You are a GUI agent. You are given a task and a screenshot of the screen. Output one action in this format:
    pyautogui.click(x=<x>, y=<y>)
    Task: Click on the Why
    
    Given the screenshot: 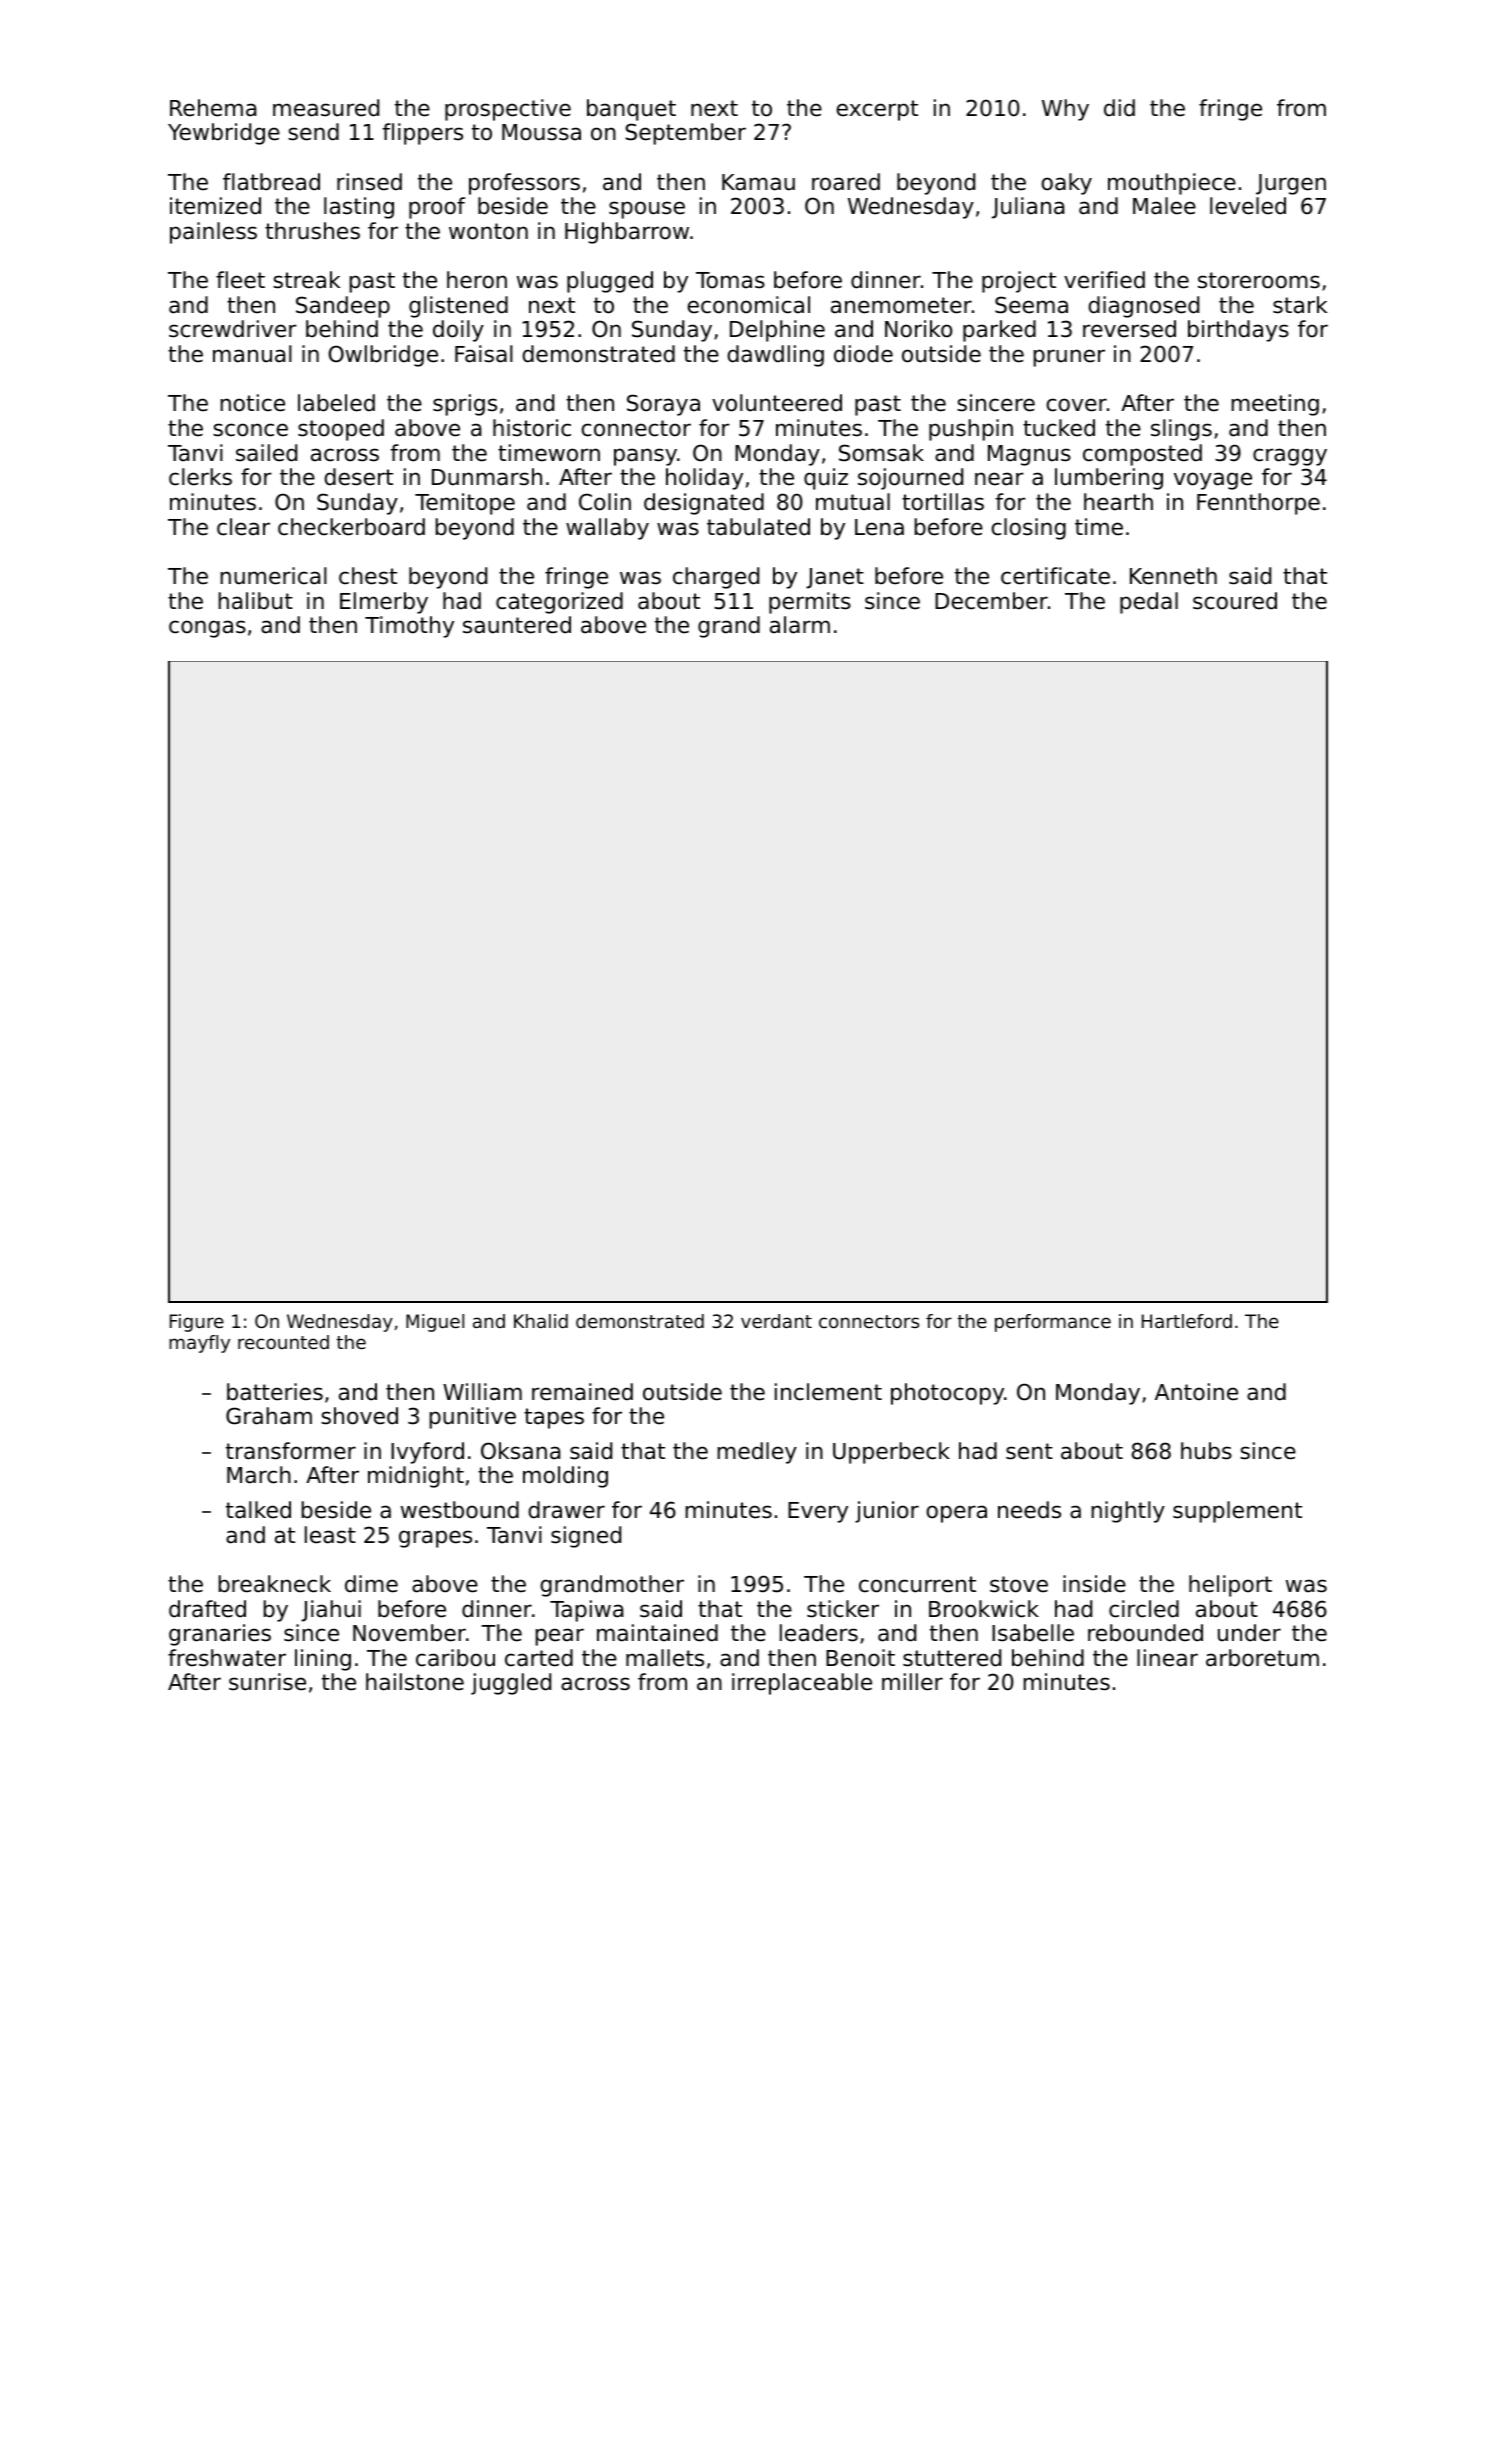 What is the action you would take?
    pyautogui.click(x=1065, y=110)
